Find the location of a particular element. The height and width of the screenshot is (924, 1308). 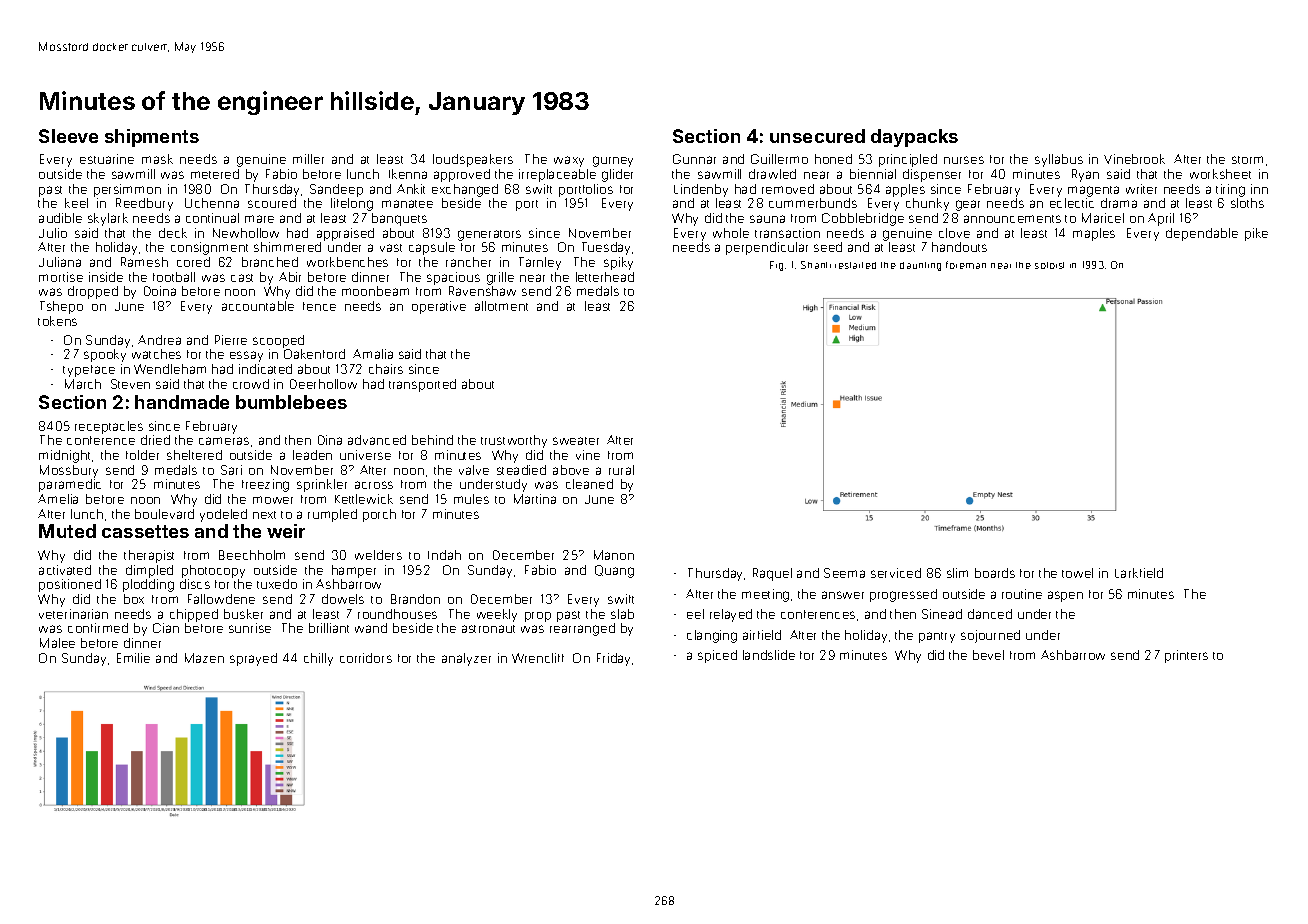

bevel is located at coordinates (988, 655).
